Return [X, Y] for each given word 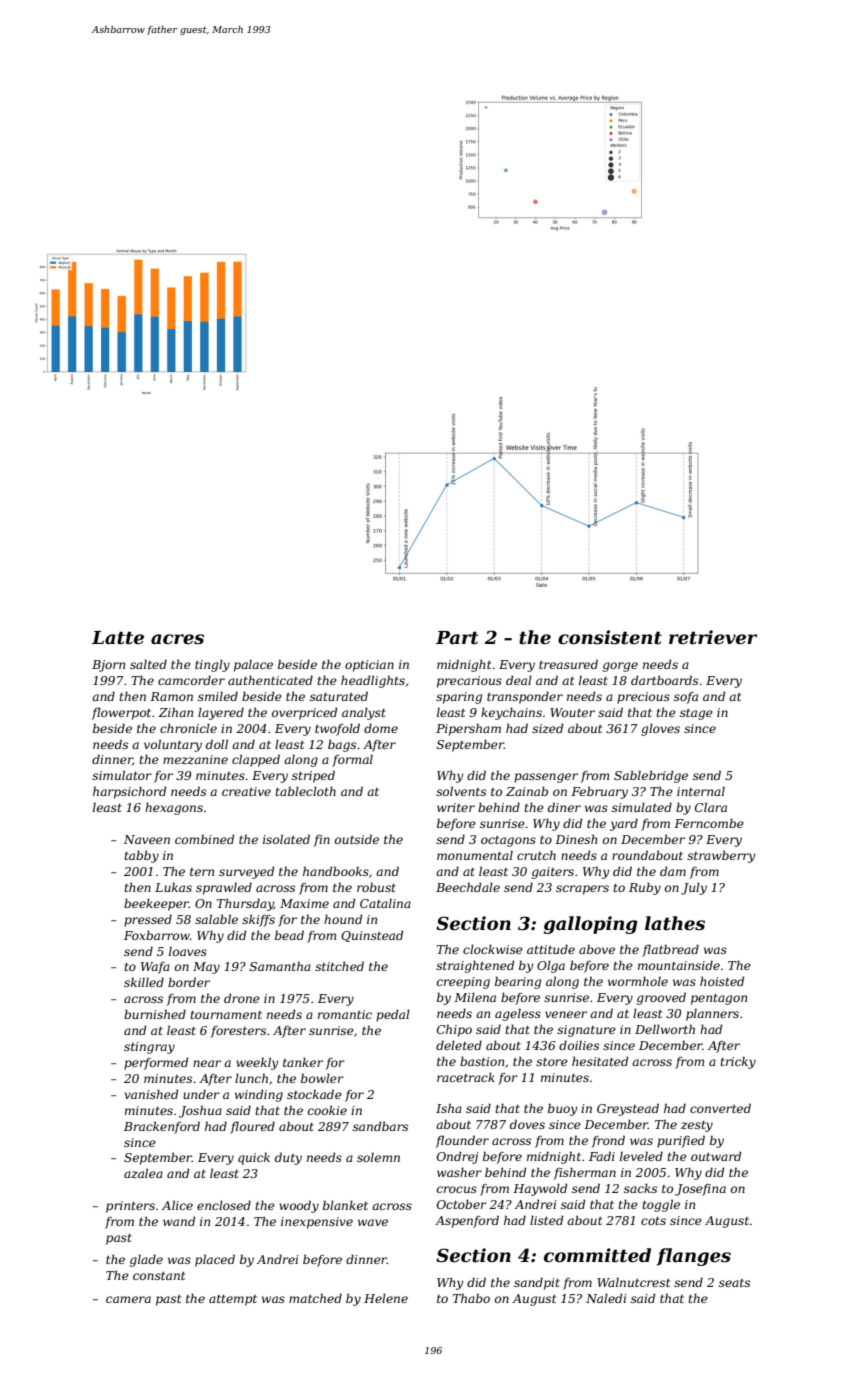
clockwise [493, 949]
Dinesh [576, 839]
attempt [233, 1300]
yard [624, 824]
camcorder [191, 680]
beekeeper [156, 904]
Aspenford [467, 1221]
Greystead [628, 1109]
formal [352, 760]
